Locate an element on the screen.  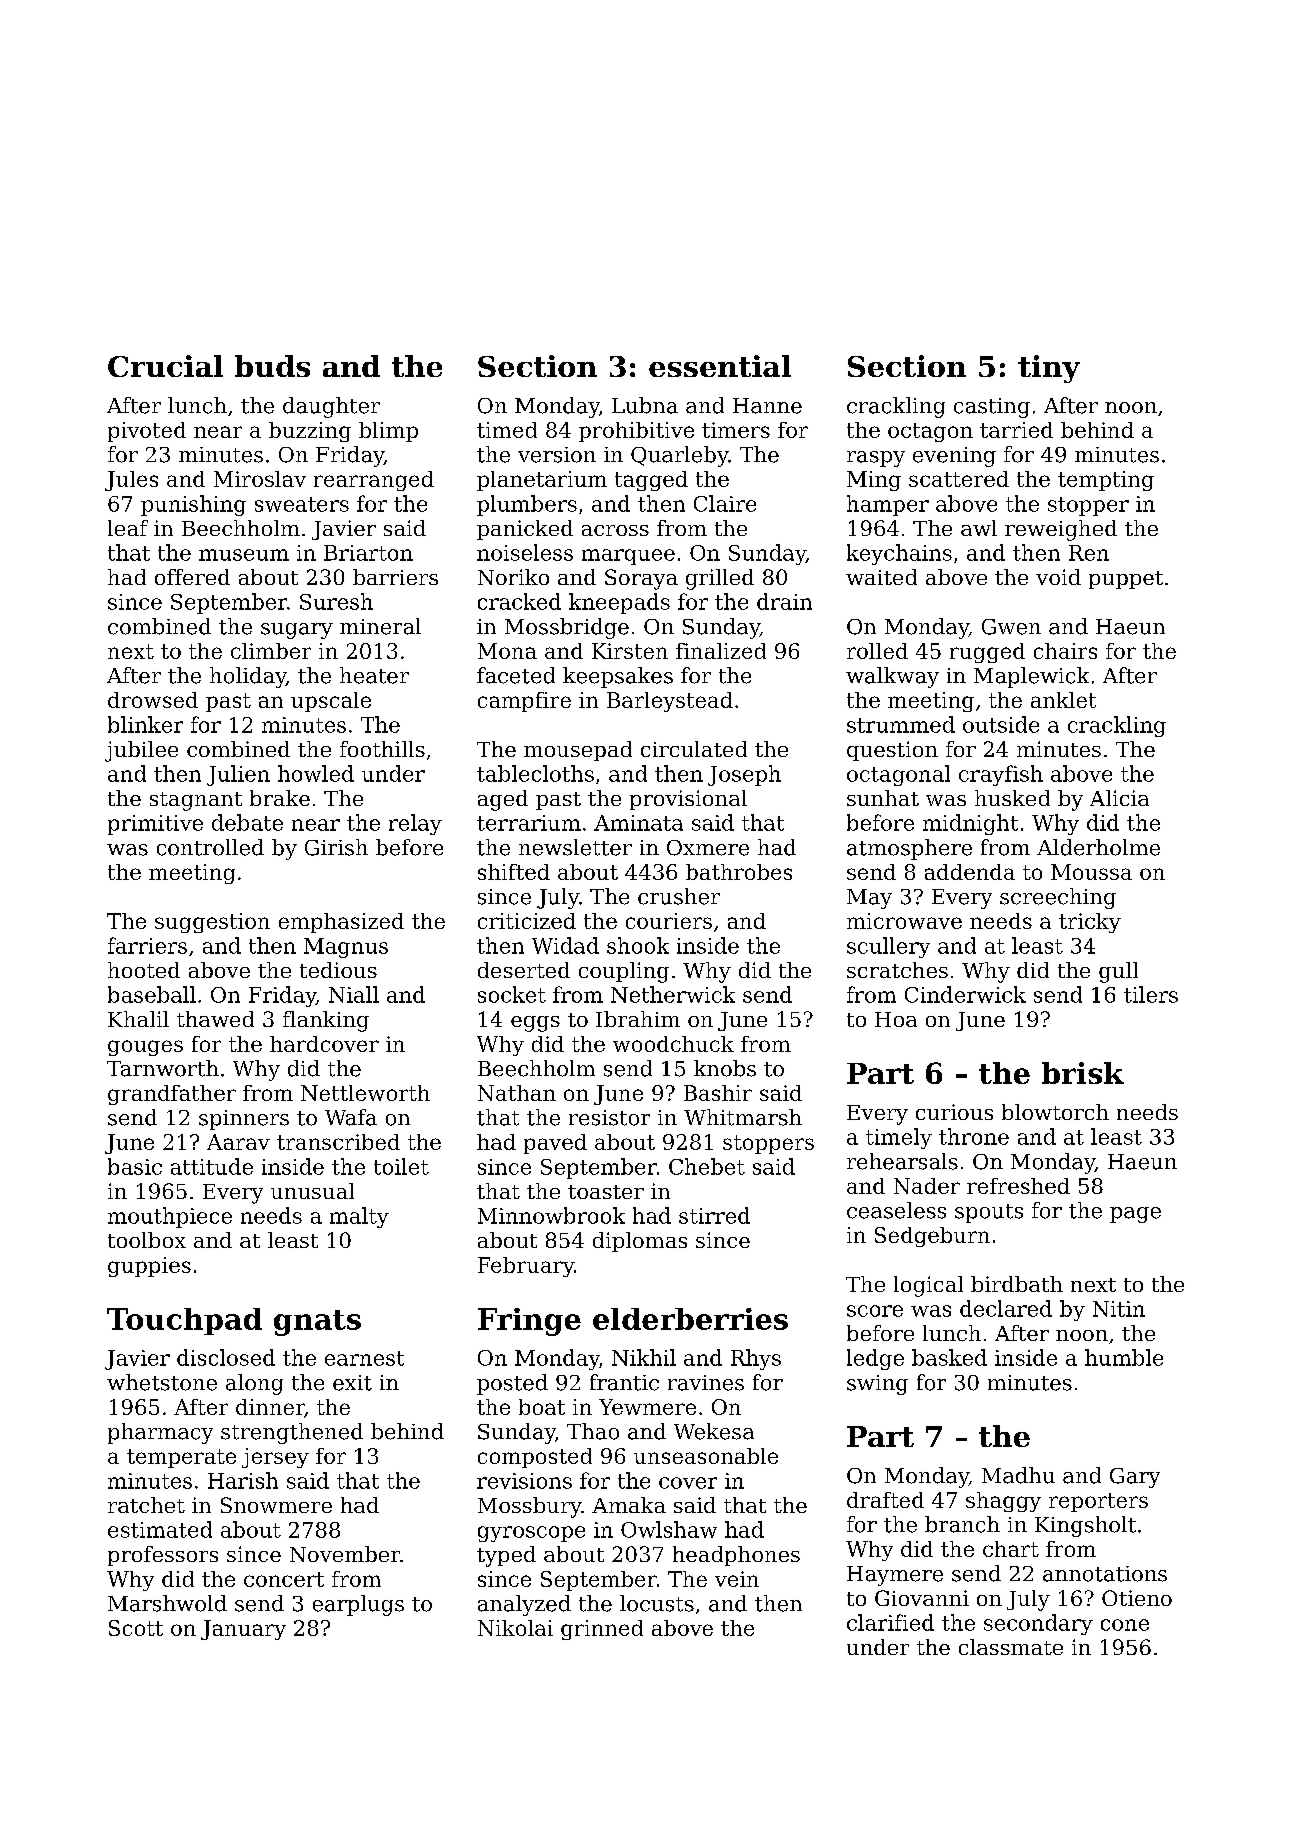
marquee is located at coordinates (628, 557).
